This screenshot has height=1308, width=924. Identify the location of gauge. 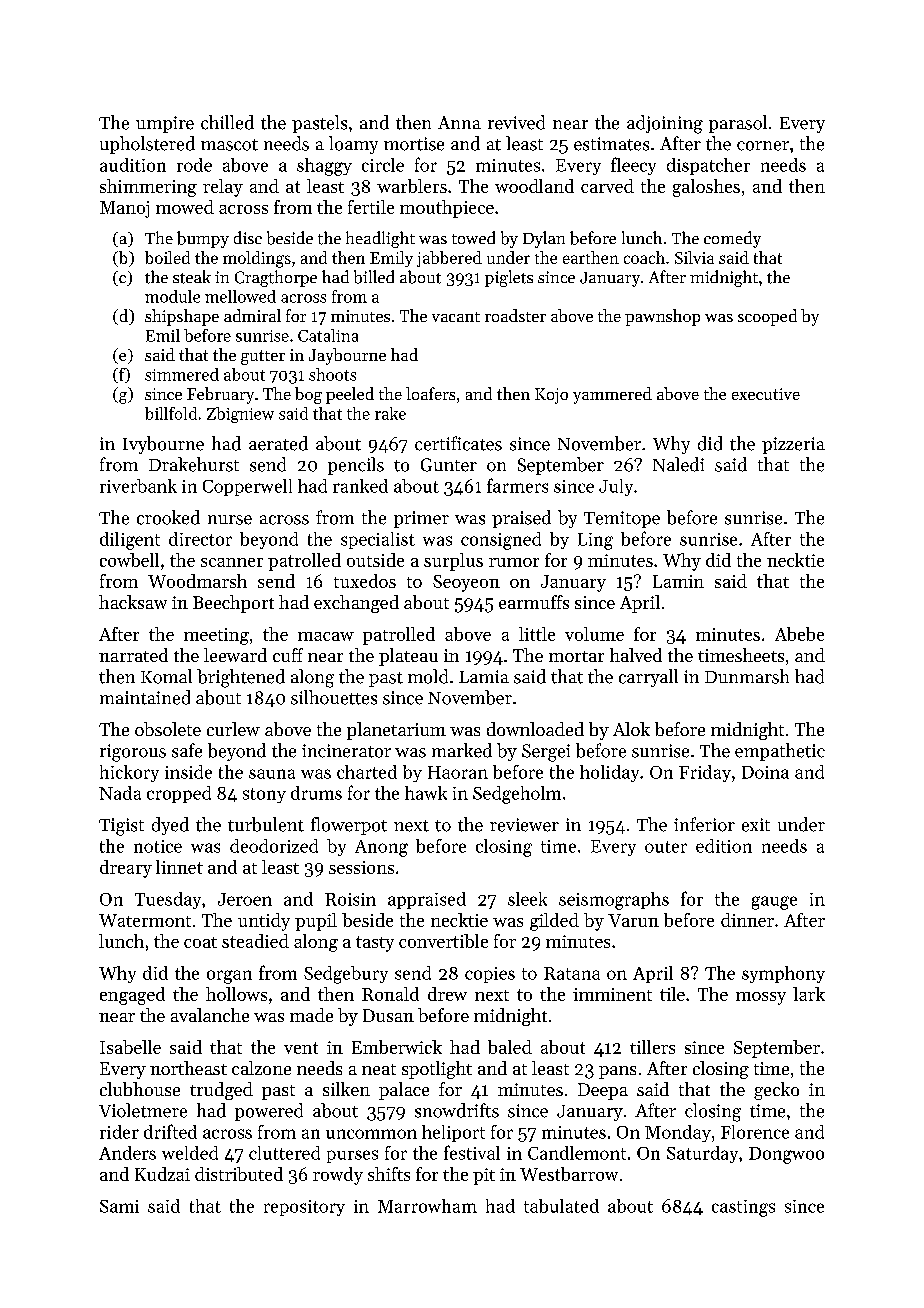
(774, 903).
